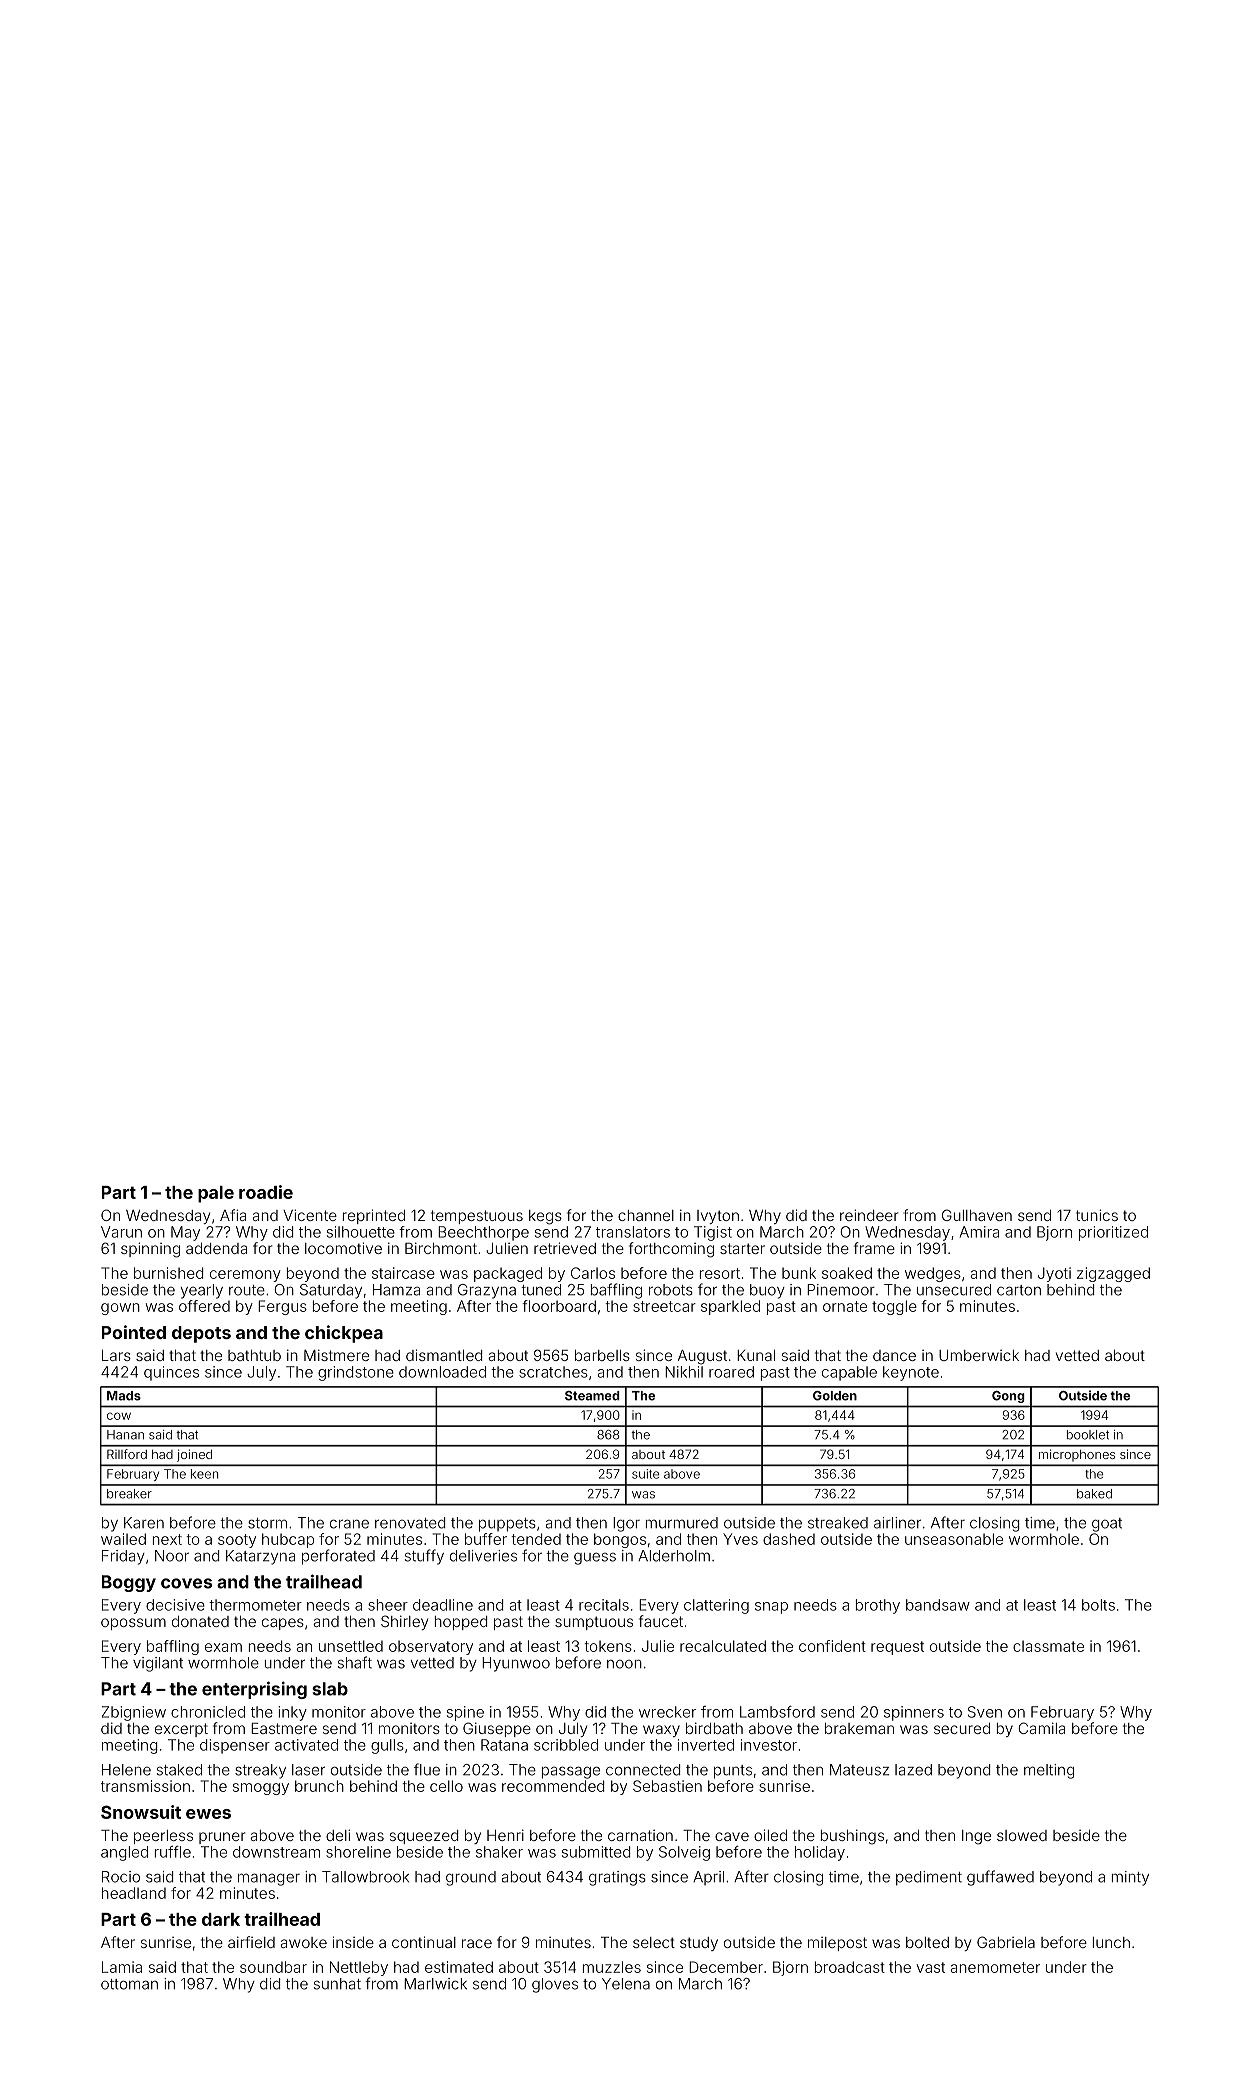 This document has width=1259, height=2073. What do you see at coordinates (559, 1306) in the document?
I see `floorboard` at bounding box center [559, 1306].
